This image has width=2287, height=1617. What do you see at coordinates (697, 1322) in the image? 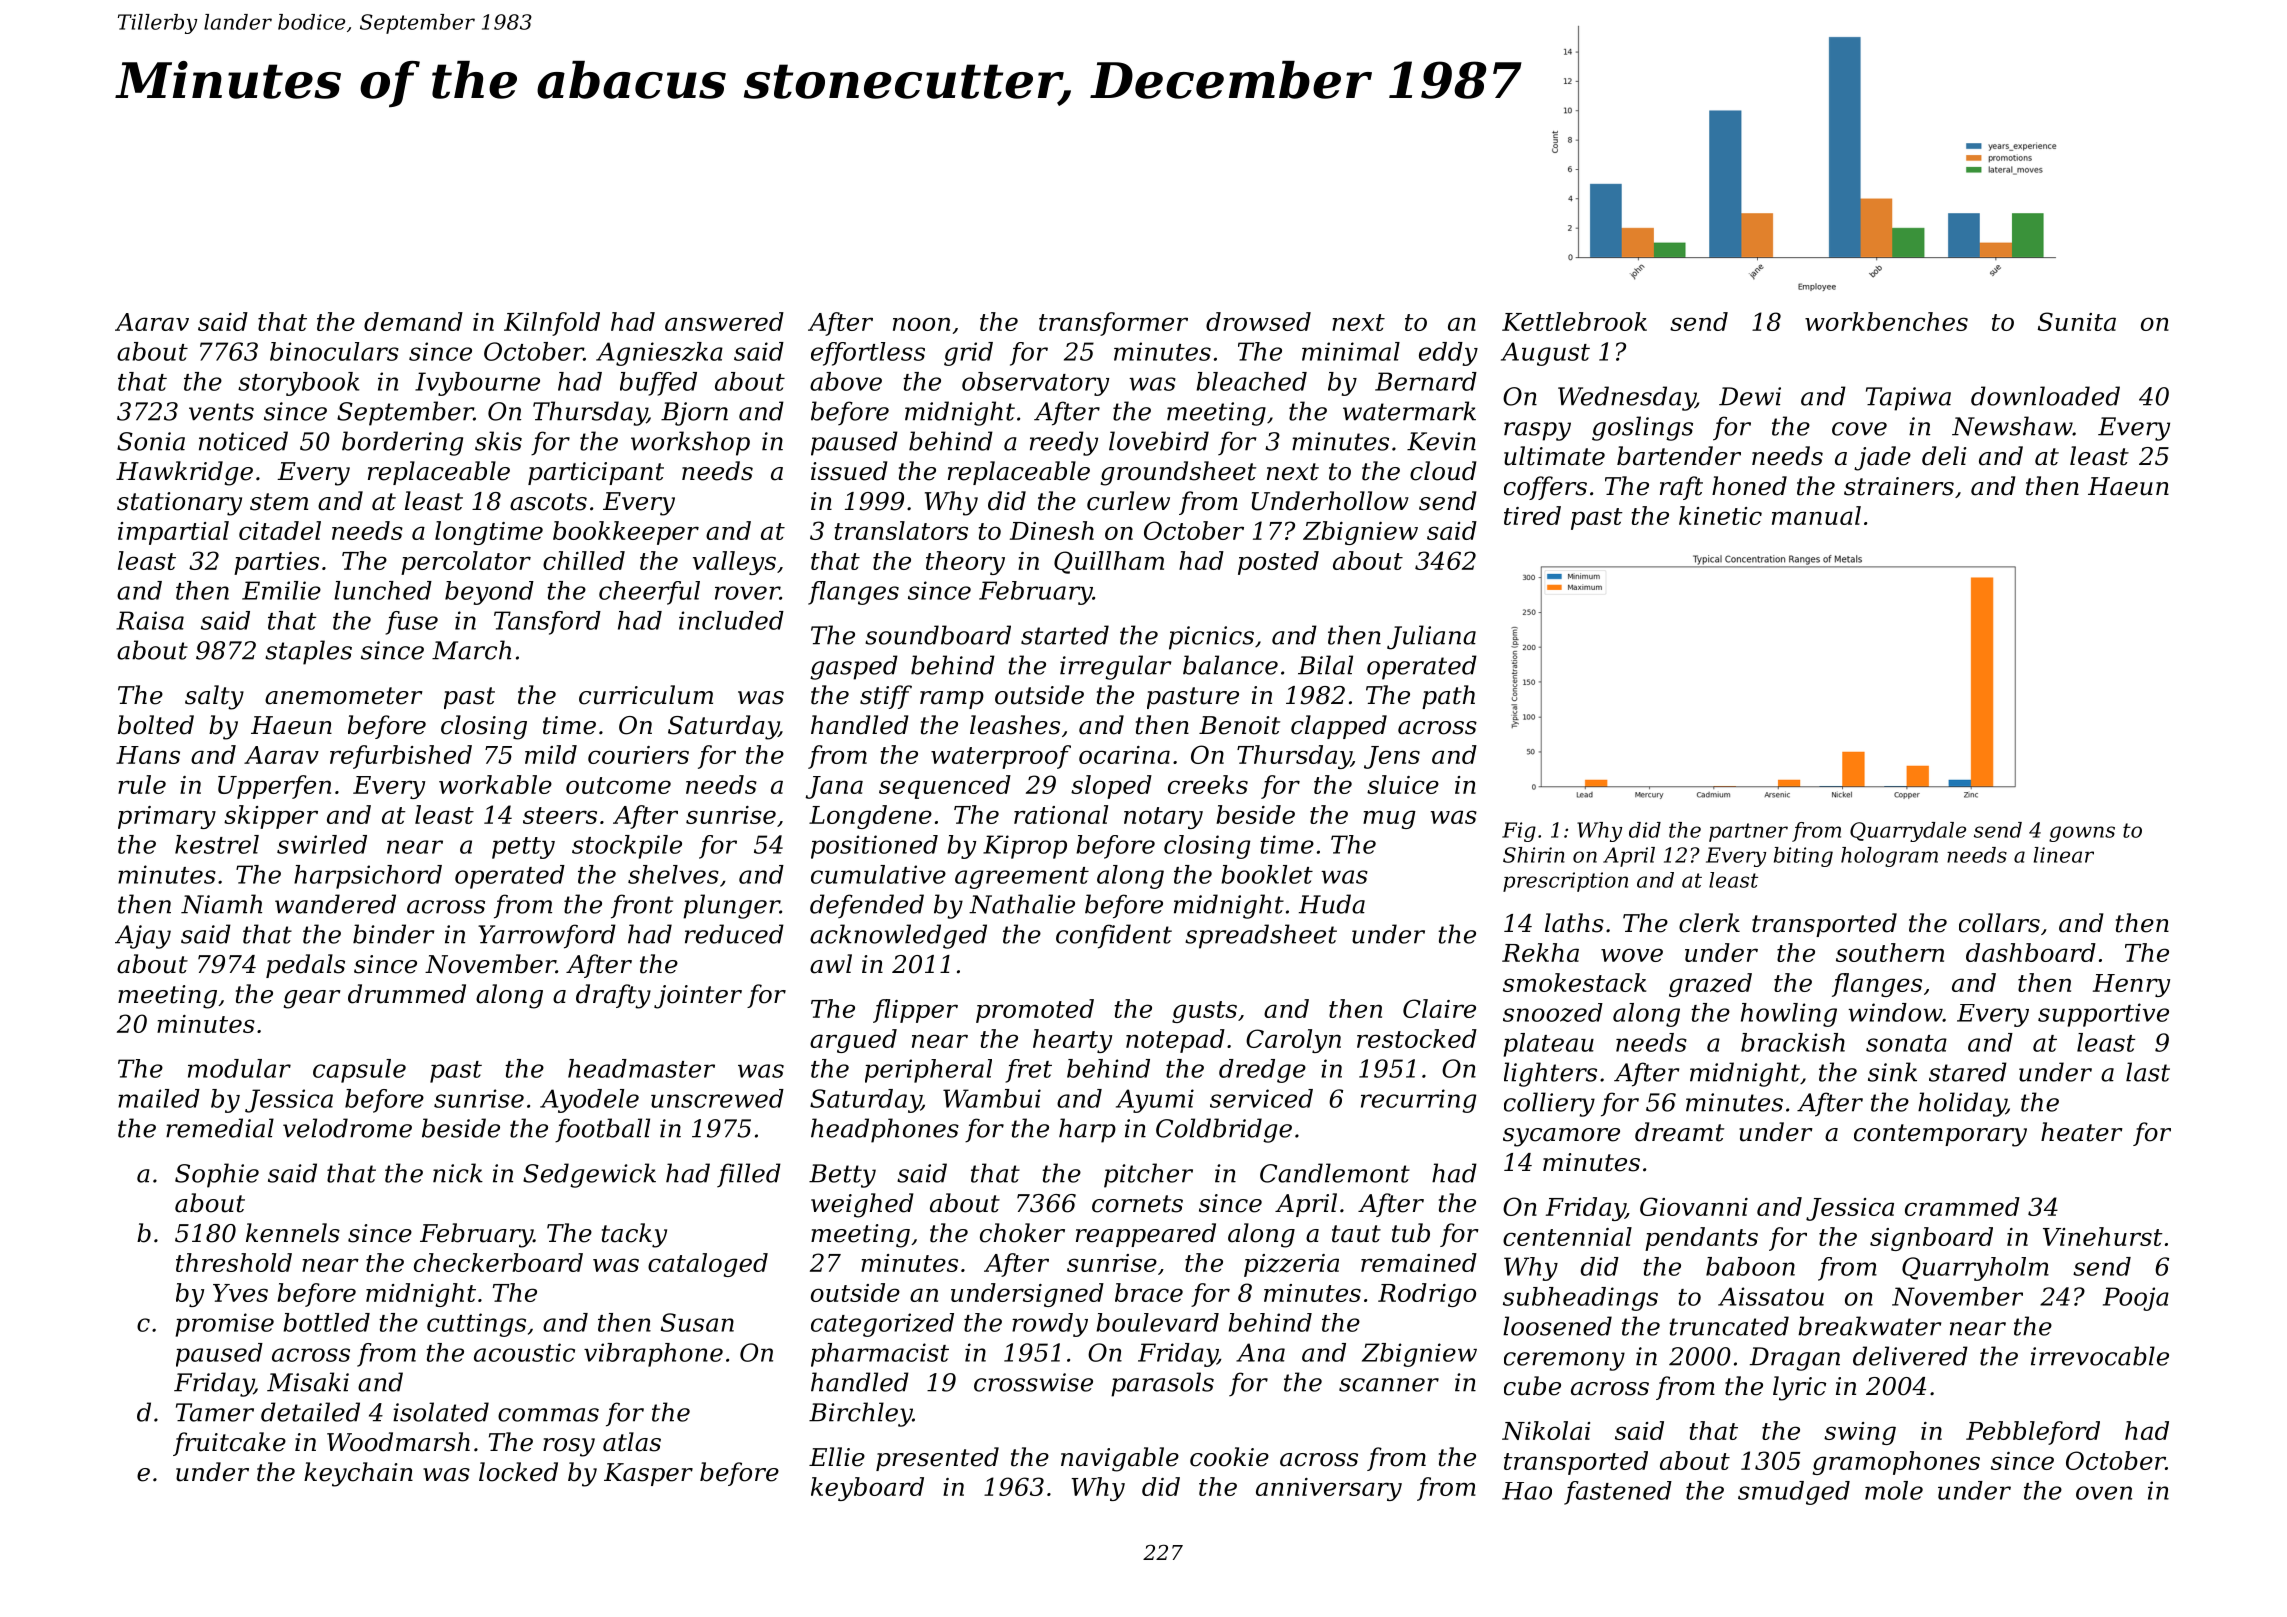
I see `Susan` at bounding box center [697, 1322].
